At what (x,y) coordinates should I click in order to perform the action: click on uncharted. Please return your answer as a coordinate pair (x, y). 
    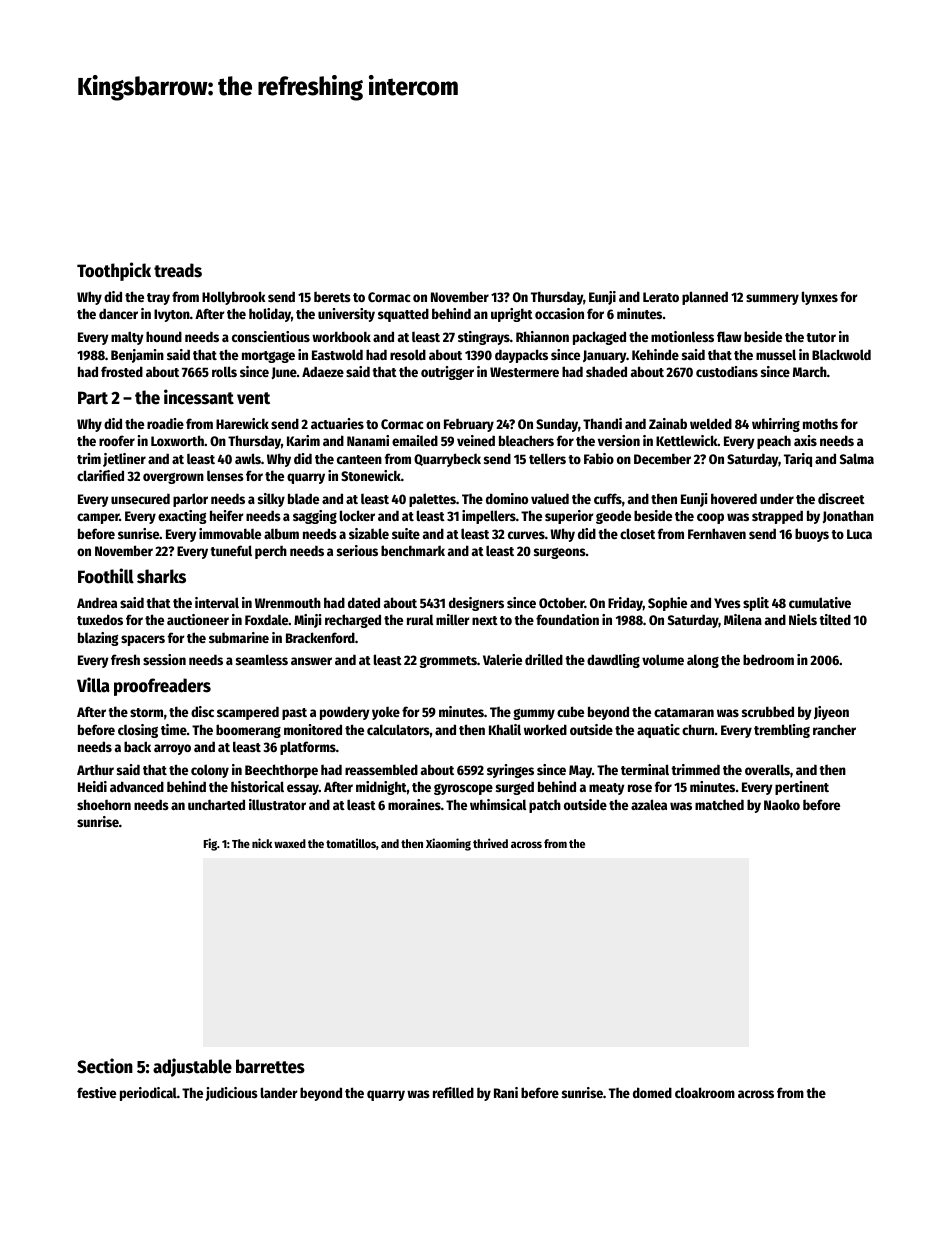
    Looking at the image, I should click on (216, 804).
